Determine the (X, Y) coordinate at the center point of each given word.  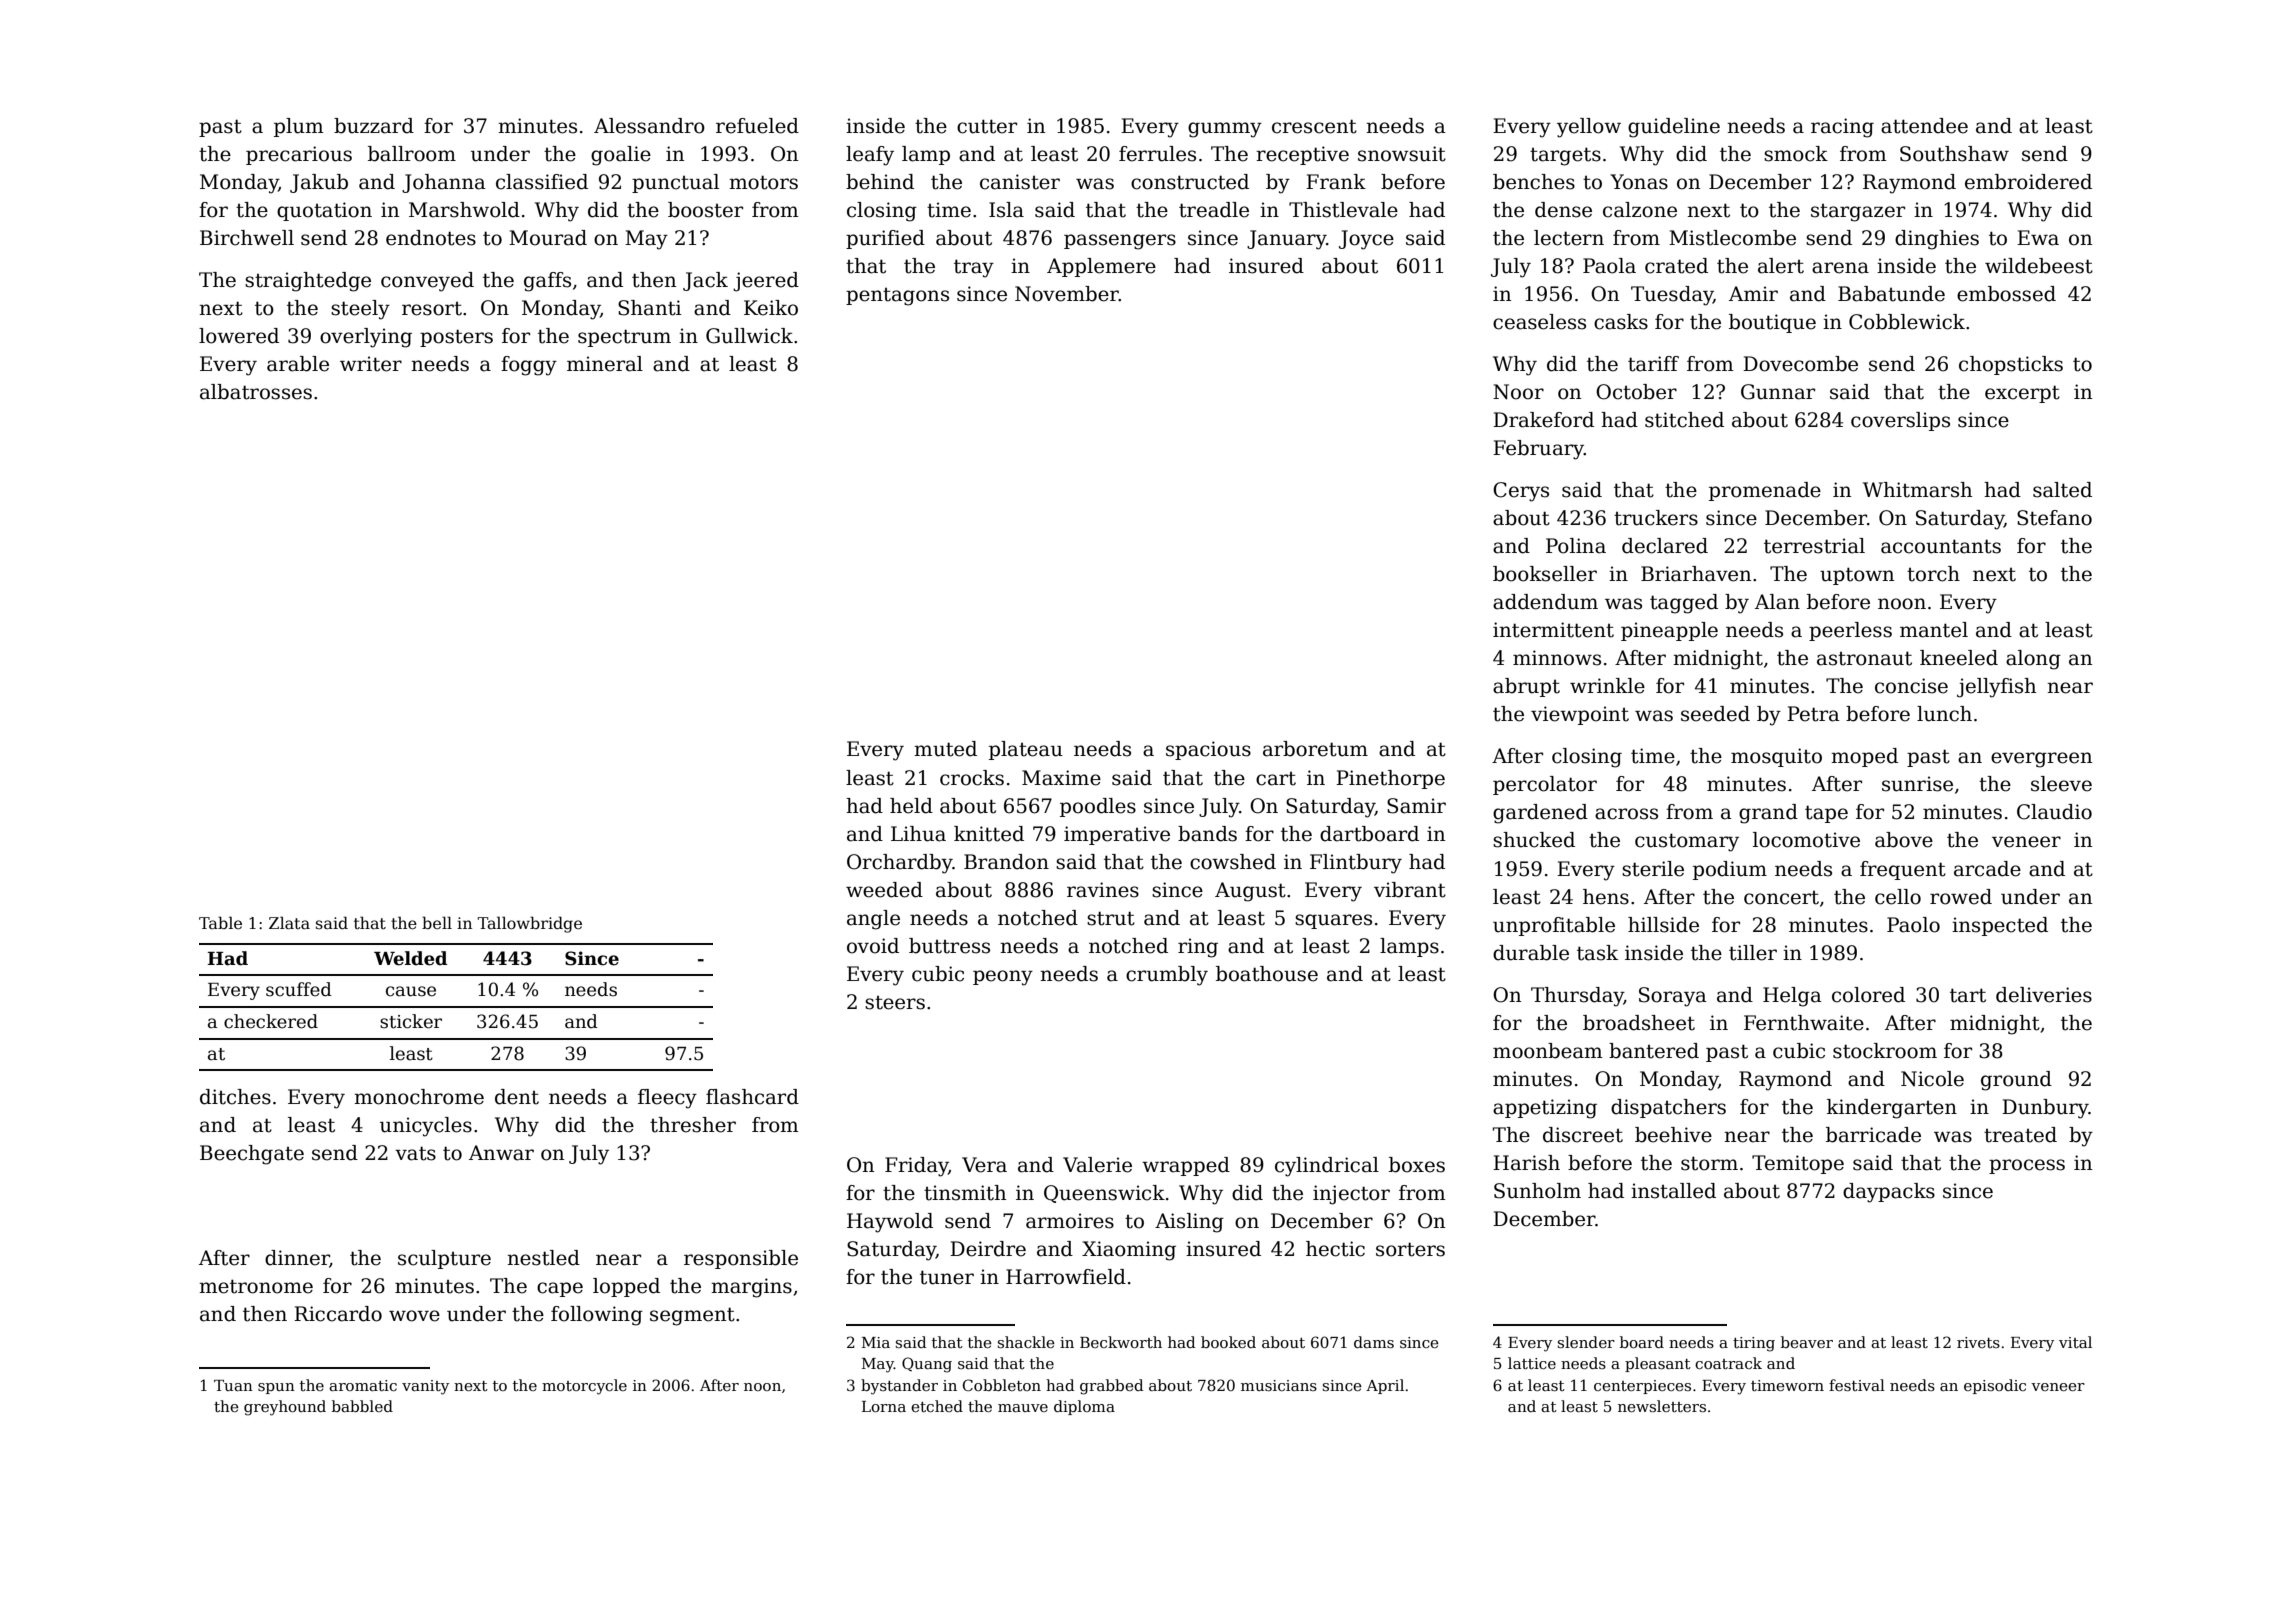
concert (1781, 898)
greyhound (285, 1408)
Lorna (884, 1406)
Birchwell (247, 238)
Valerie (1097, 1165)
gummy (1225, 130)
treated (2020, 1135)
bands (1207, 834)
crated (1676, 266)
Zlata (289, 923)
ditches (235, 1097)
